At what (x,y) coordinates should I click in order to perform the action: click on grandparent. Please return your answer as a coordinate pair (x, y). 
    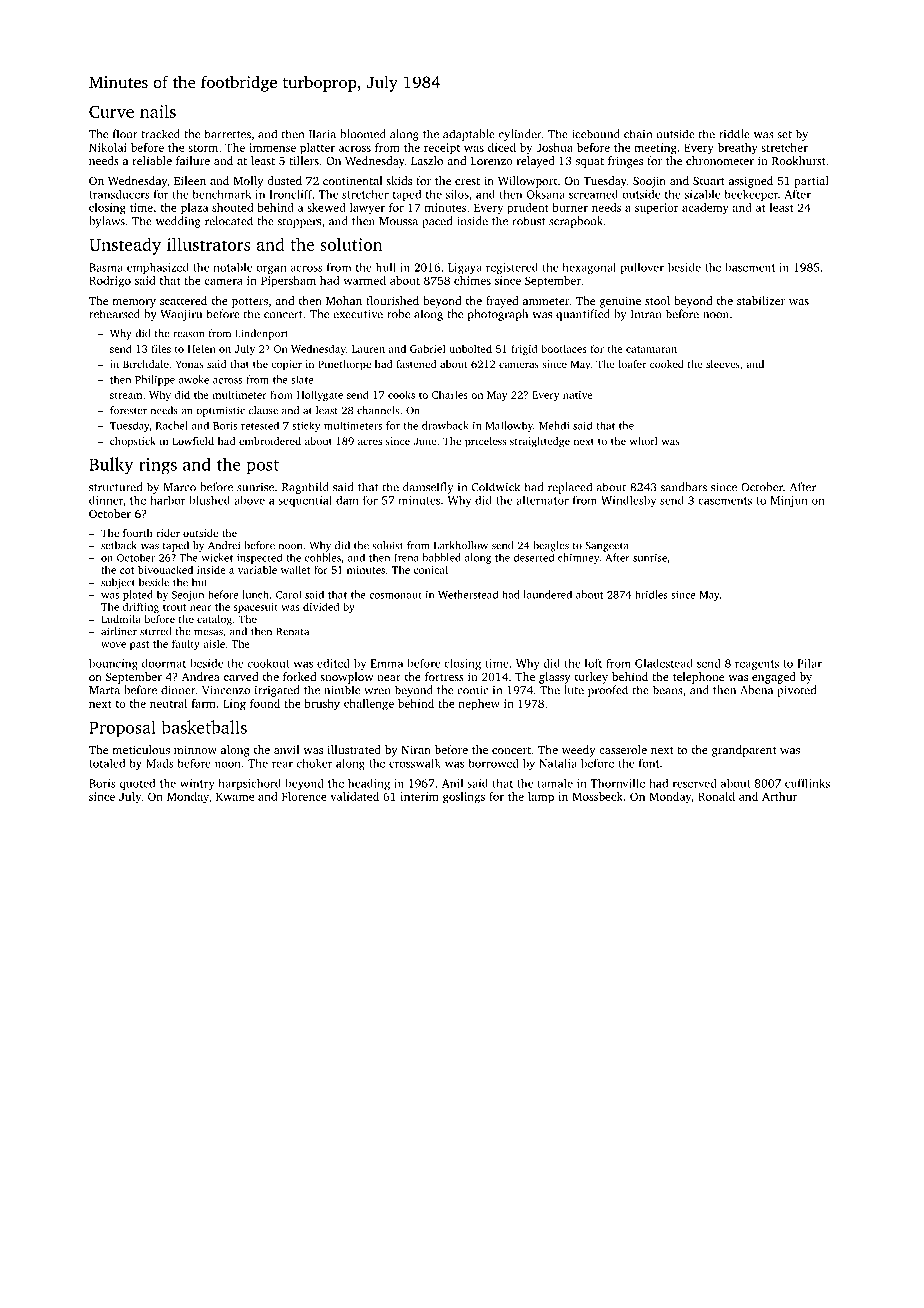
    Looking at the image, I should click on (744, 751).
